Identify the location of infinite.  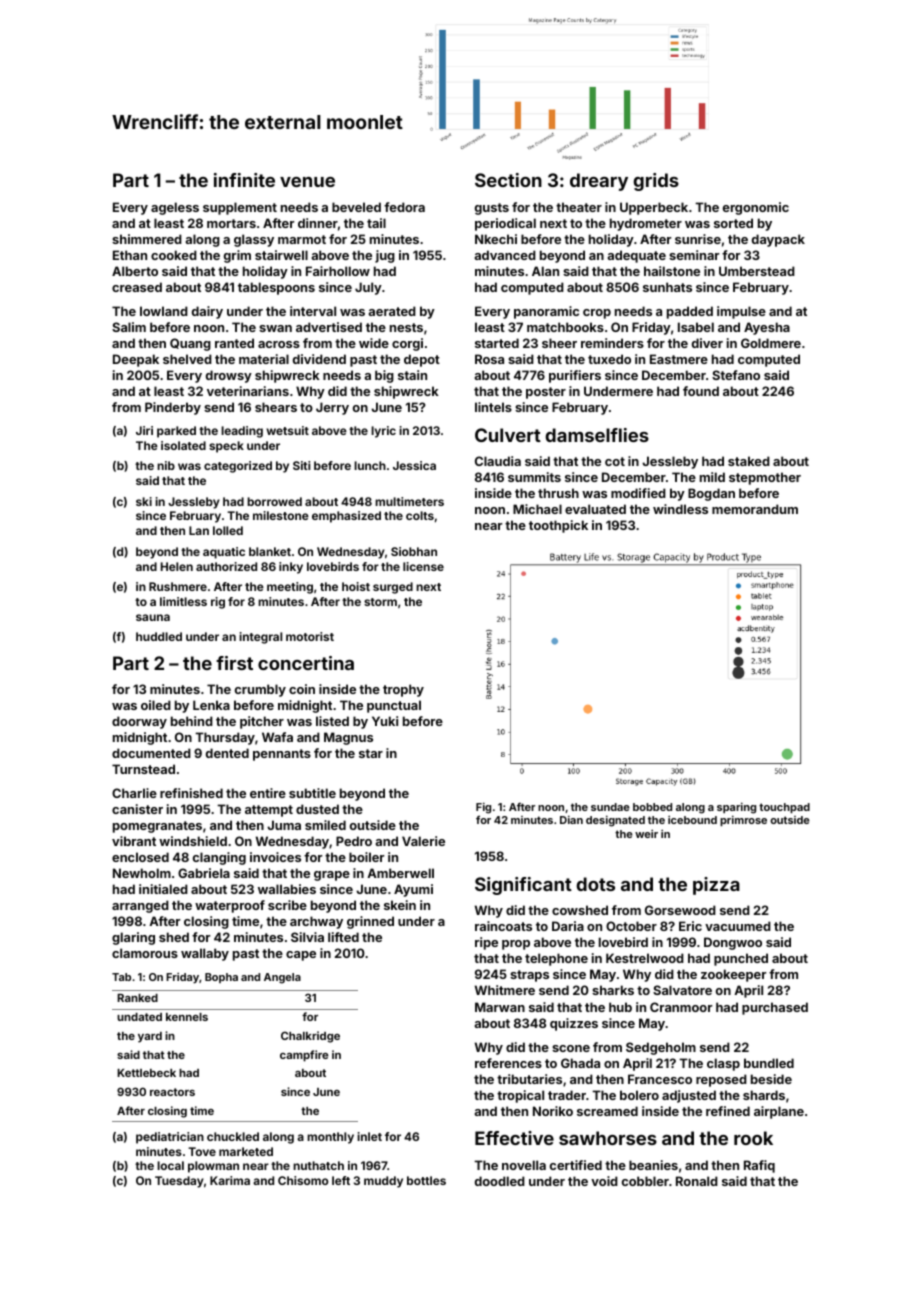
(244, 180).
